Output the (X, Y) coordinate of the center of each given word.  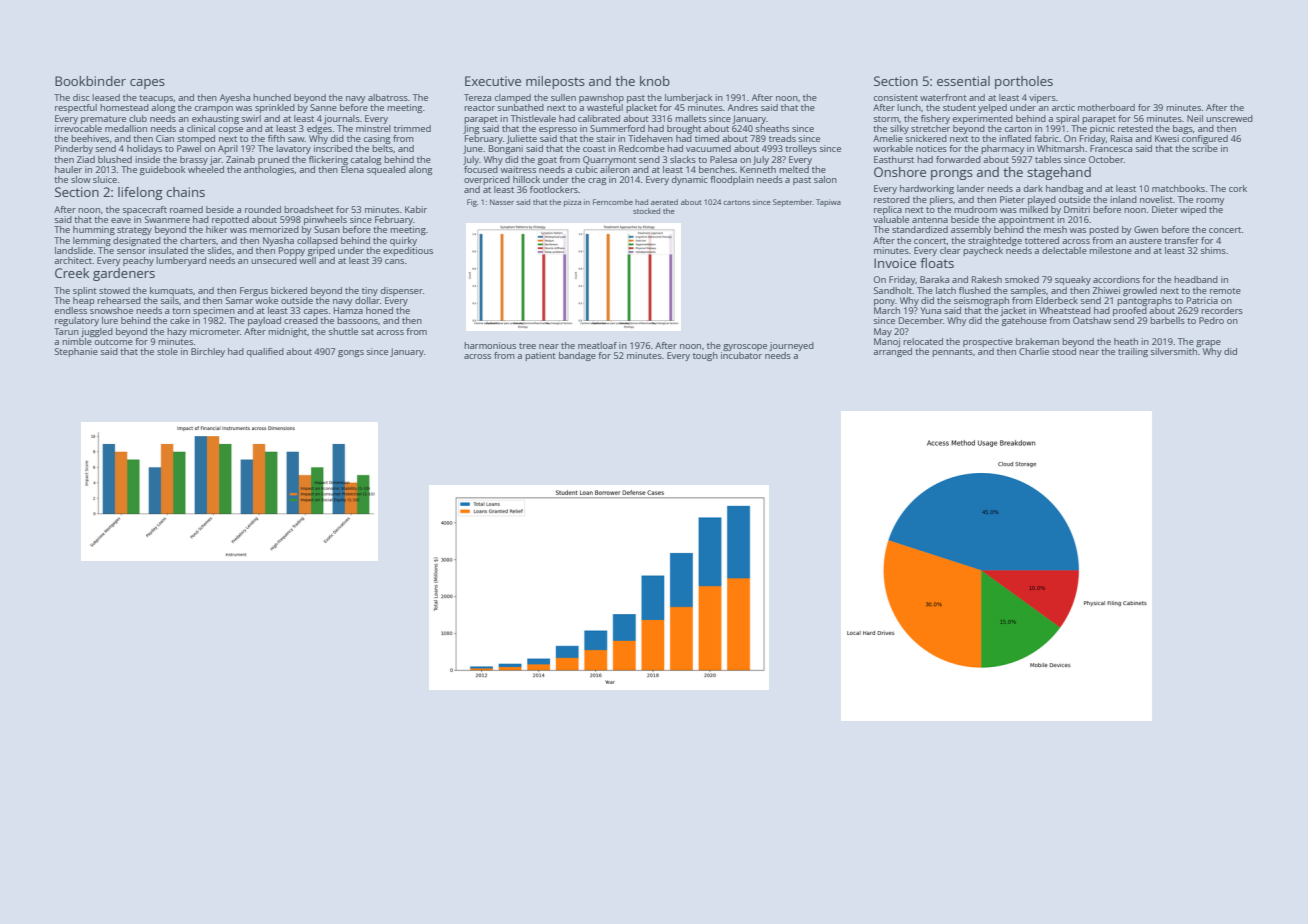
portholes (1024, 82)
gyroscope (745, 347)
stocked (646, 211)
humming (94, 230)
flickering (328, 160)
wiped (1193, 210)
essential (963, 81)
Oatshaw (1092, 320)
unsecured (274, 260)
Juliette (521, 139)
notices (931, 148)
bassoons (357, 320)
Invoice (895, 263)
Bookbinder (90, 81)
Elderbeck (1057, 300)
